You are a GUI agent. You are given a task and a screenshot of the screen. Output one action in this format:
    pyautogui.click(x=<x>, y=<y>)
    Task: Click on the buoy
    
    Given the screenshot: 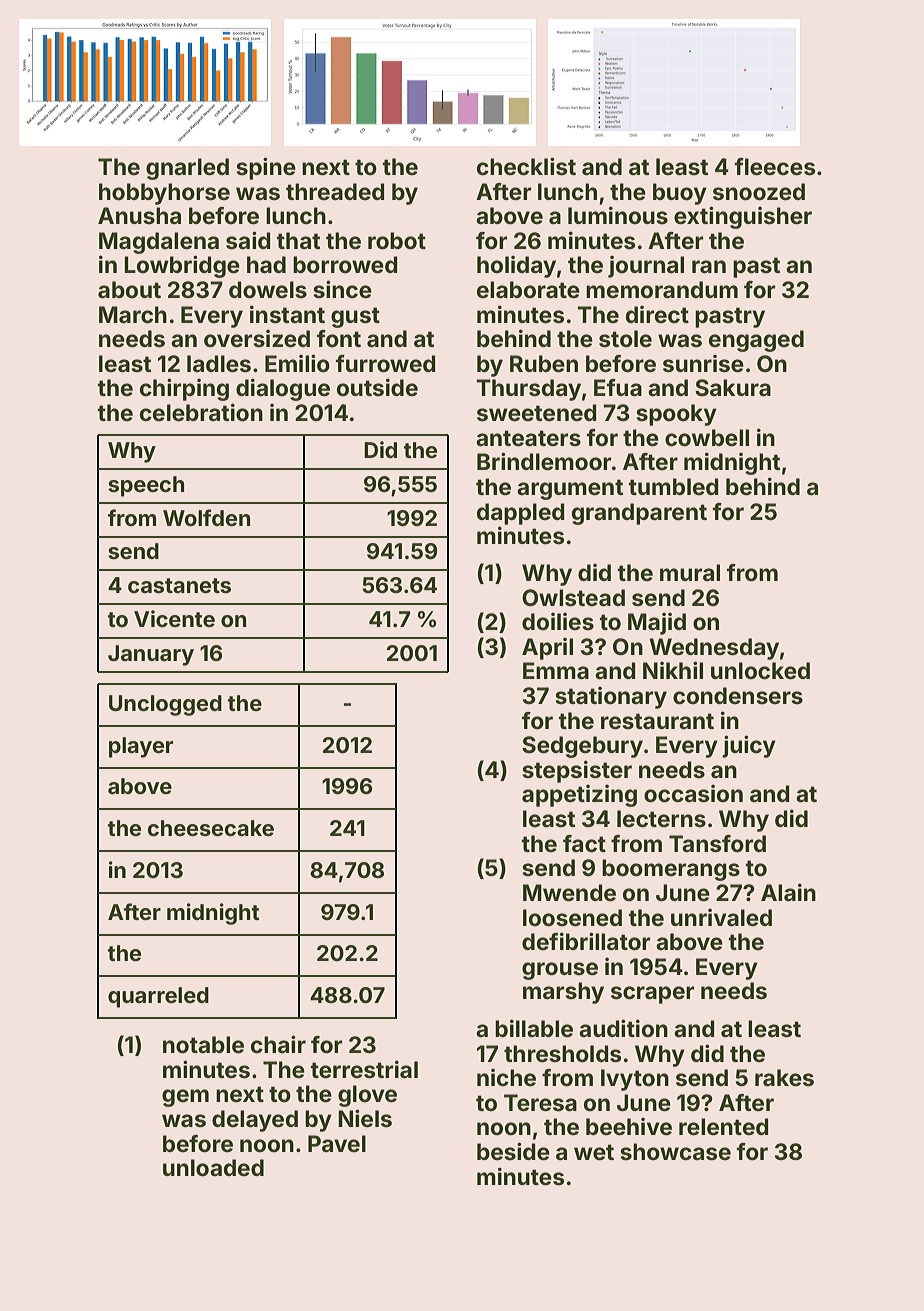 What is the action you would take?
    pyautogui.click(x=680, y=194)
